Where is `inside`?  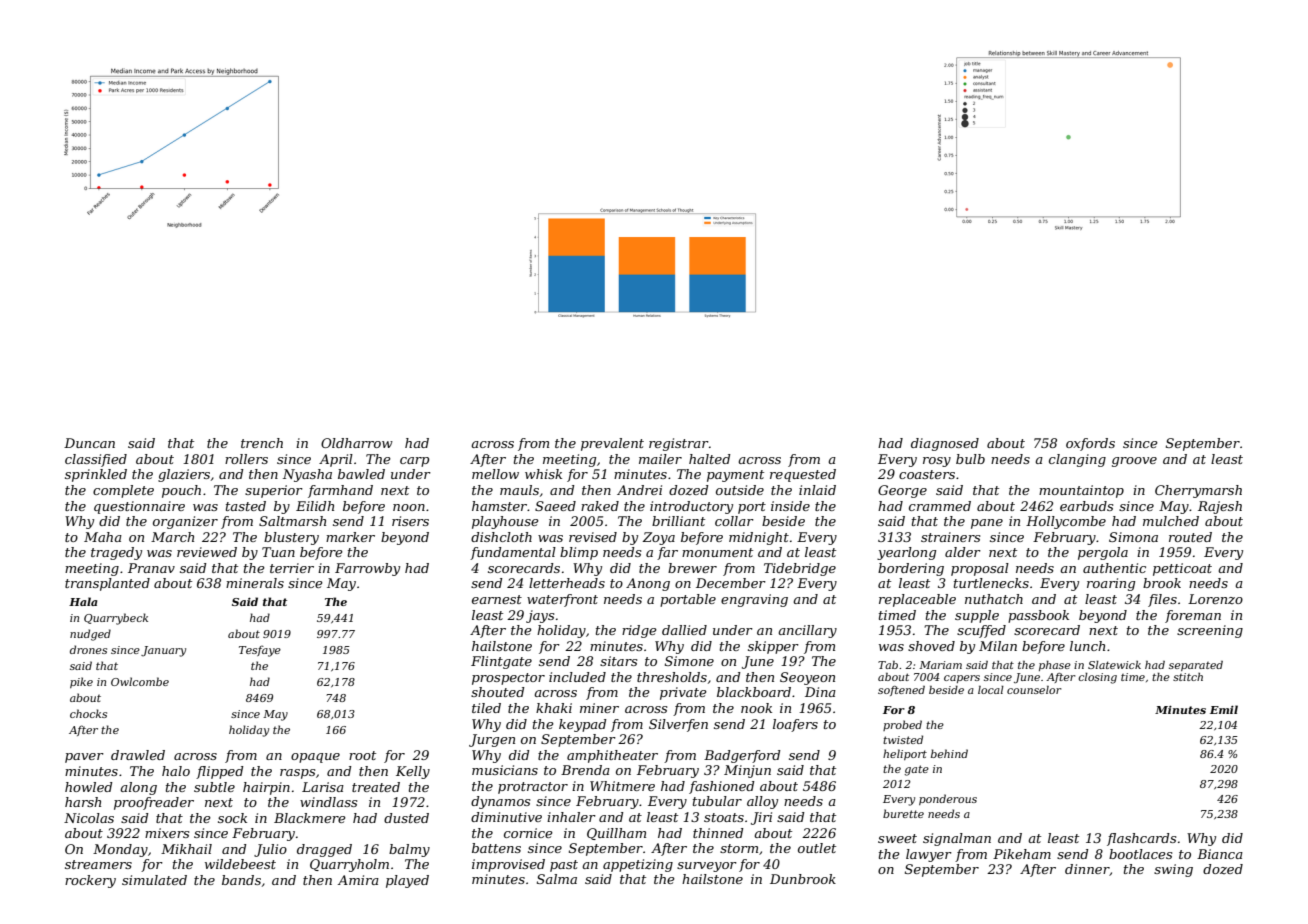 inside is located at coordinates (790, 506).
